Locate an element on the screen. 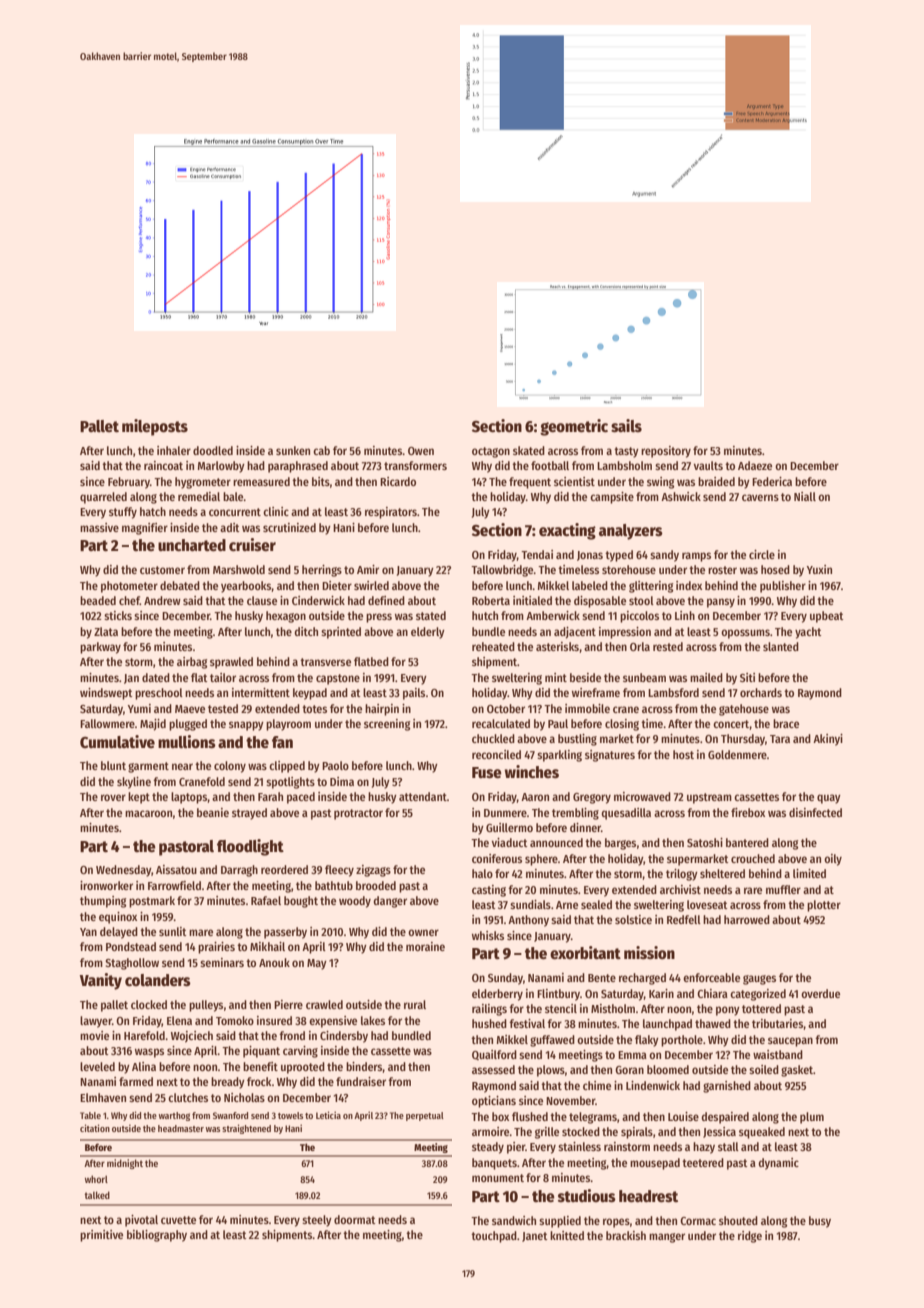  blunt is located at coordinates (113, 765).
